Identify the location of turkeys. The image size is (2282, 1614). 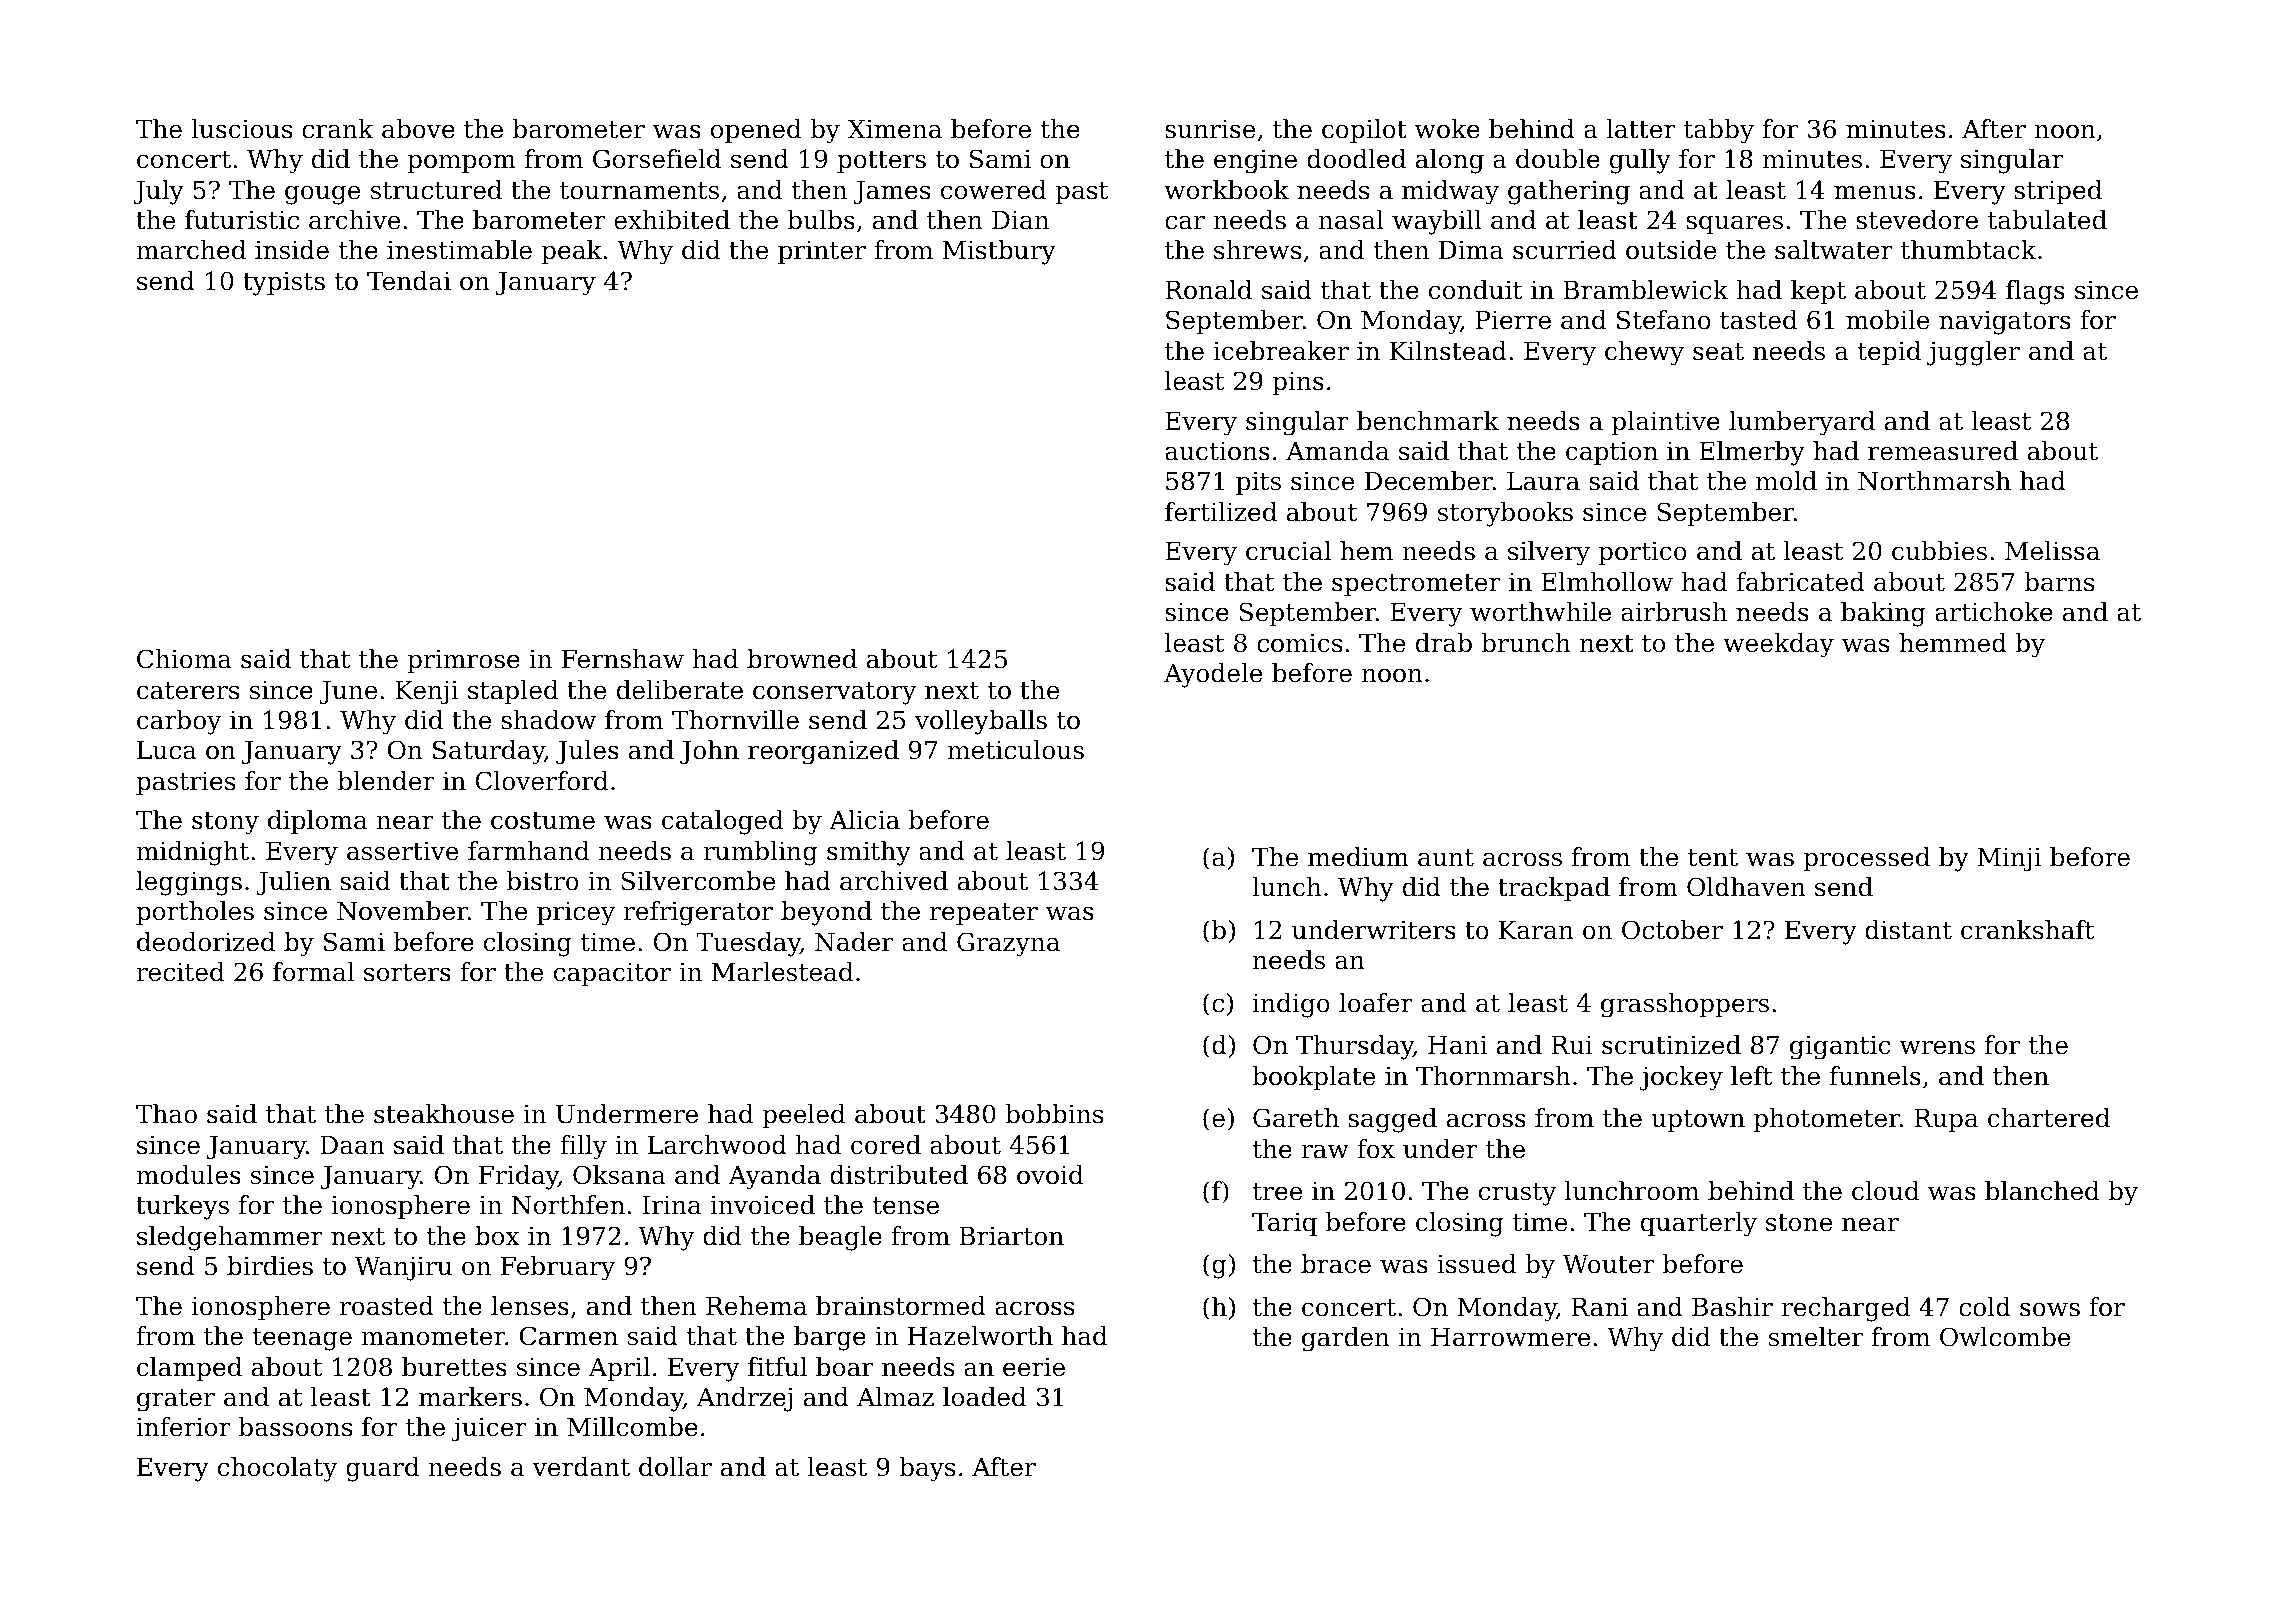
(182, 1207).
